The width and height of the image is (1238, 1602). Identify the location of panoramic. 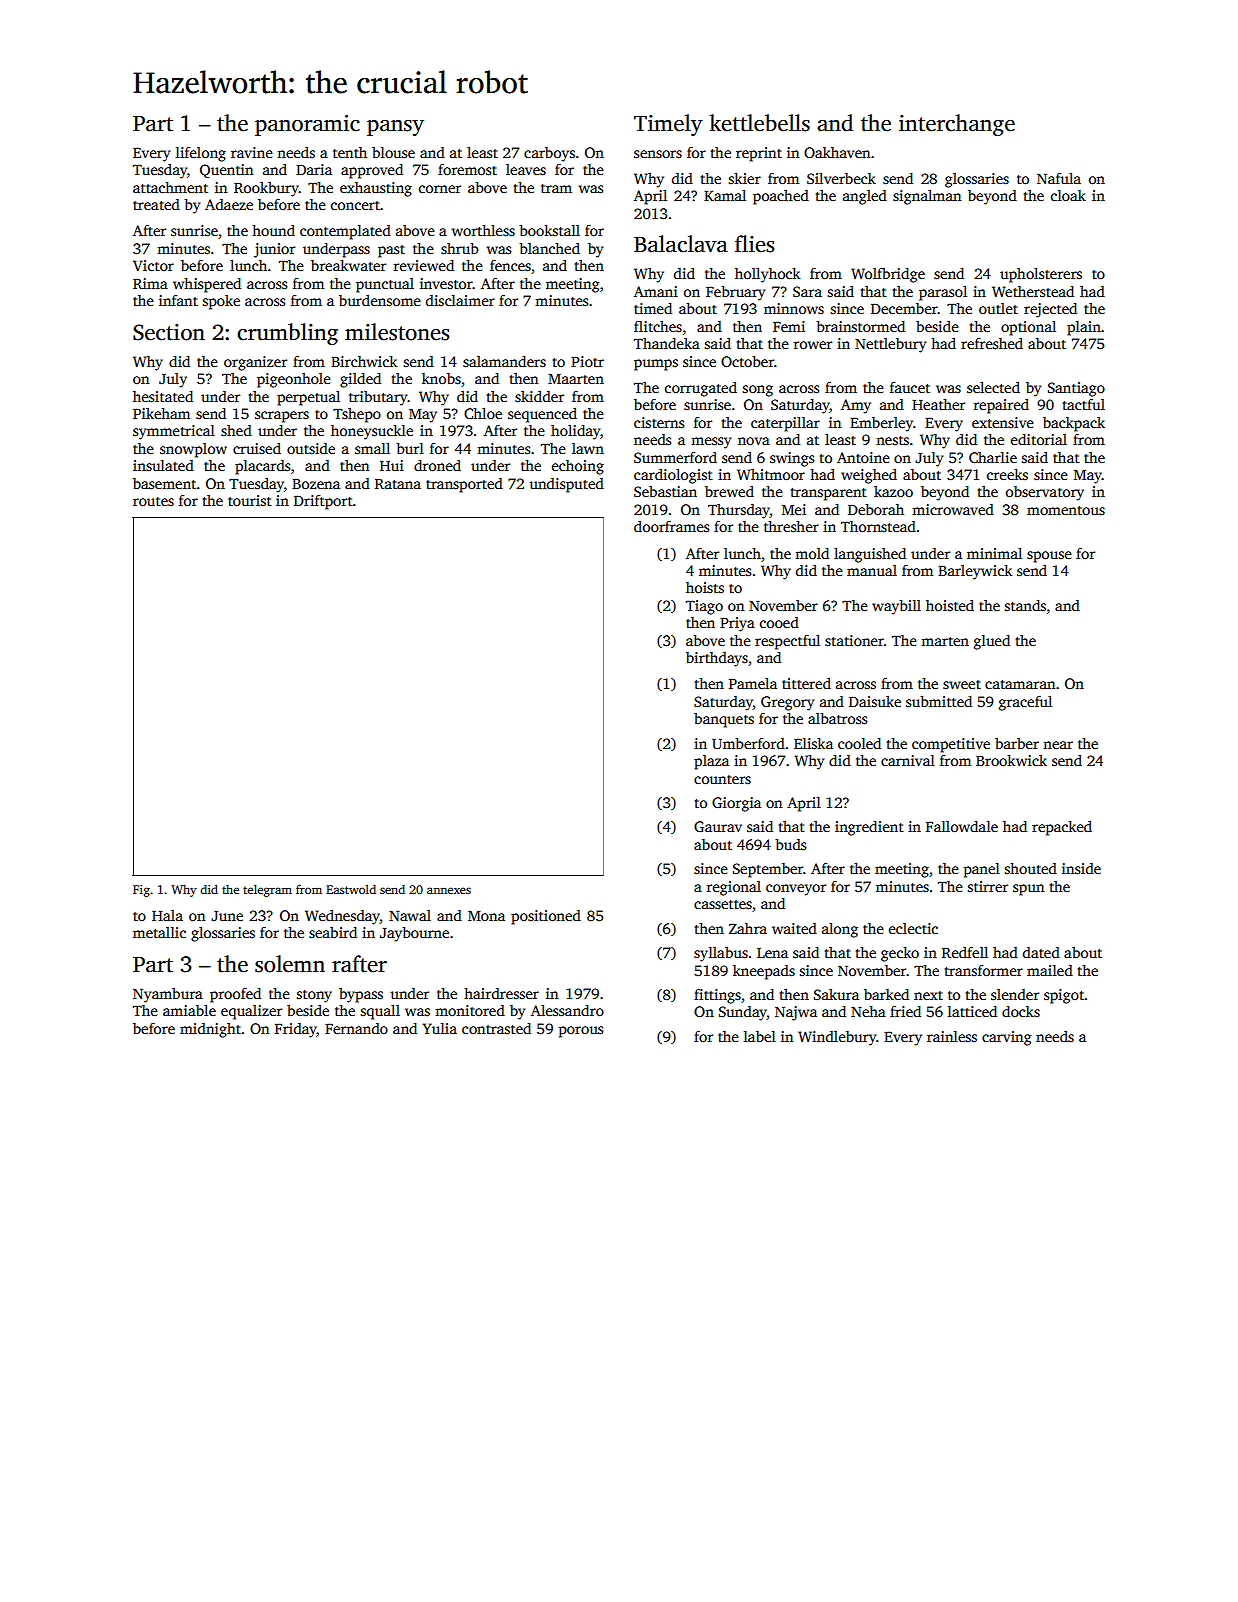
(307, 125).
